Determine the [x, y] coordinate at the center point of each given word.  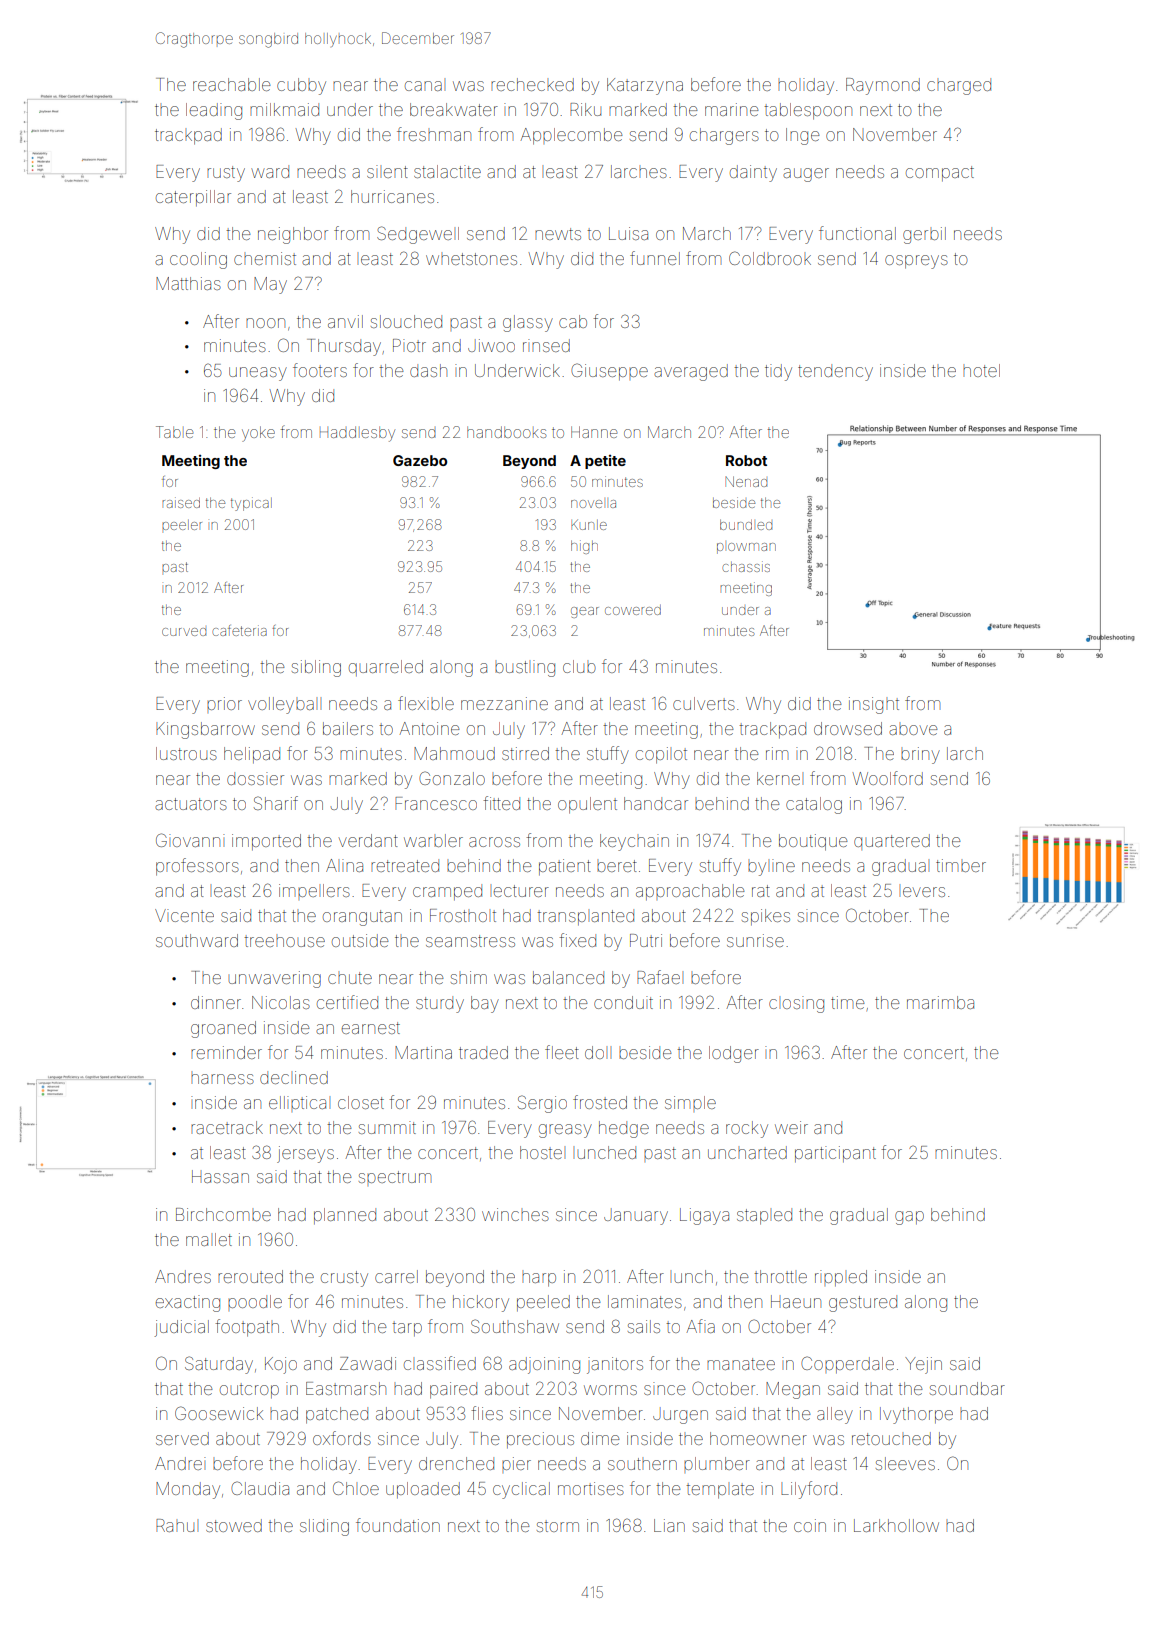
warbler [433, 840]
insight [874, 705]
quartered [892, 842]
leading [214, 111]
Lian [669, 1525]
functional [857, 233]
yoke [258, 434]
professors [197, 867]
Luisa [628, 233]
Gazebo [420, 460]
